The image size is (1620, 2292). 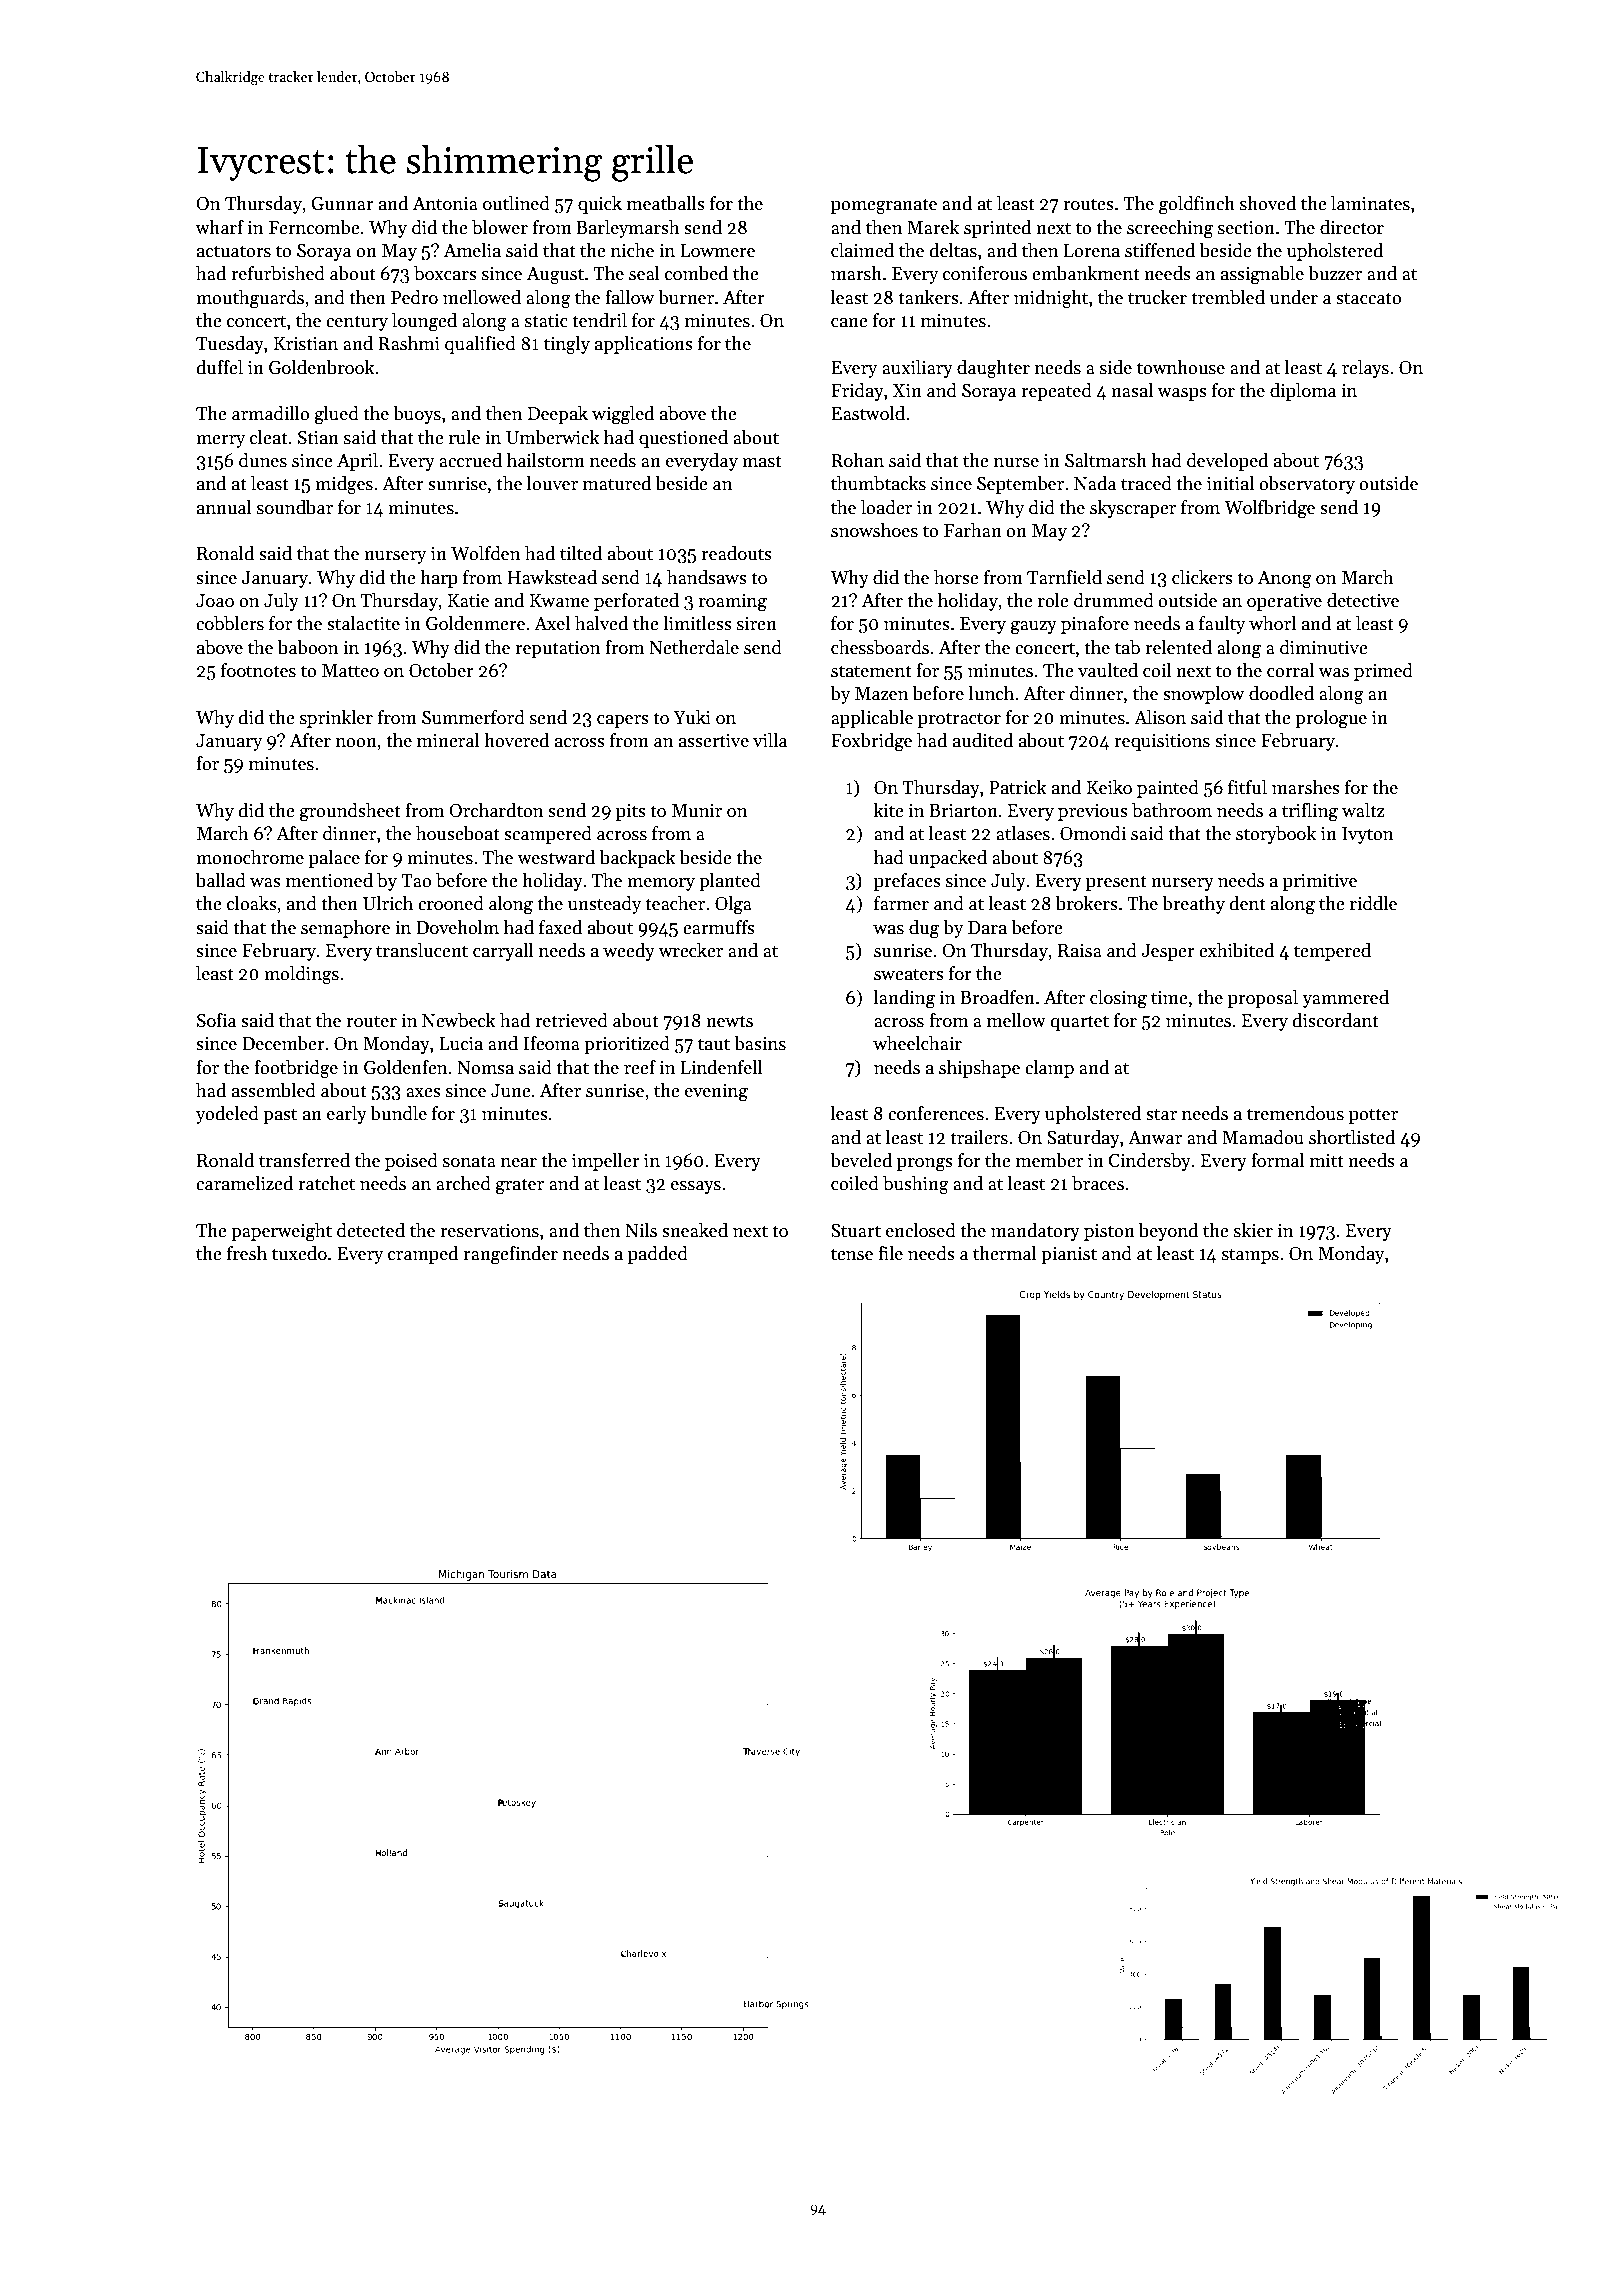 What do you see at coordinates (485, 553) in the screenshot?
I see `Wolfden` at bounding box center [485, 553].
